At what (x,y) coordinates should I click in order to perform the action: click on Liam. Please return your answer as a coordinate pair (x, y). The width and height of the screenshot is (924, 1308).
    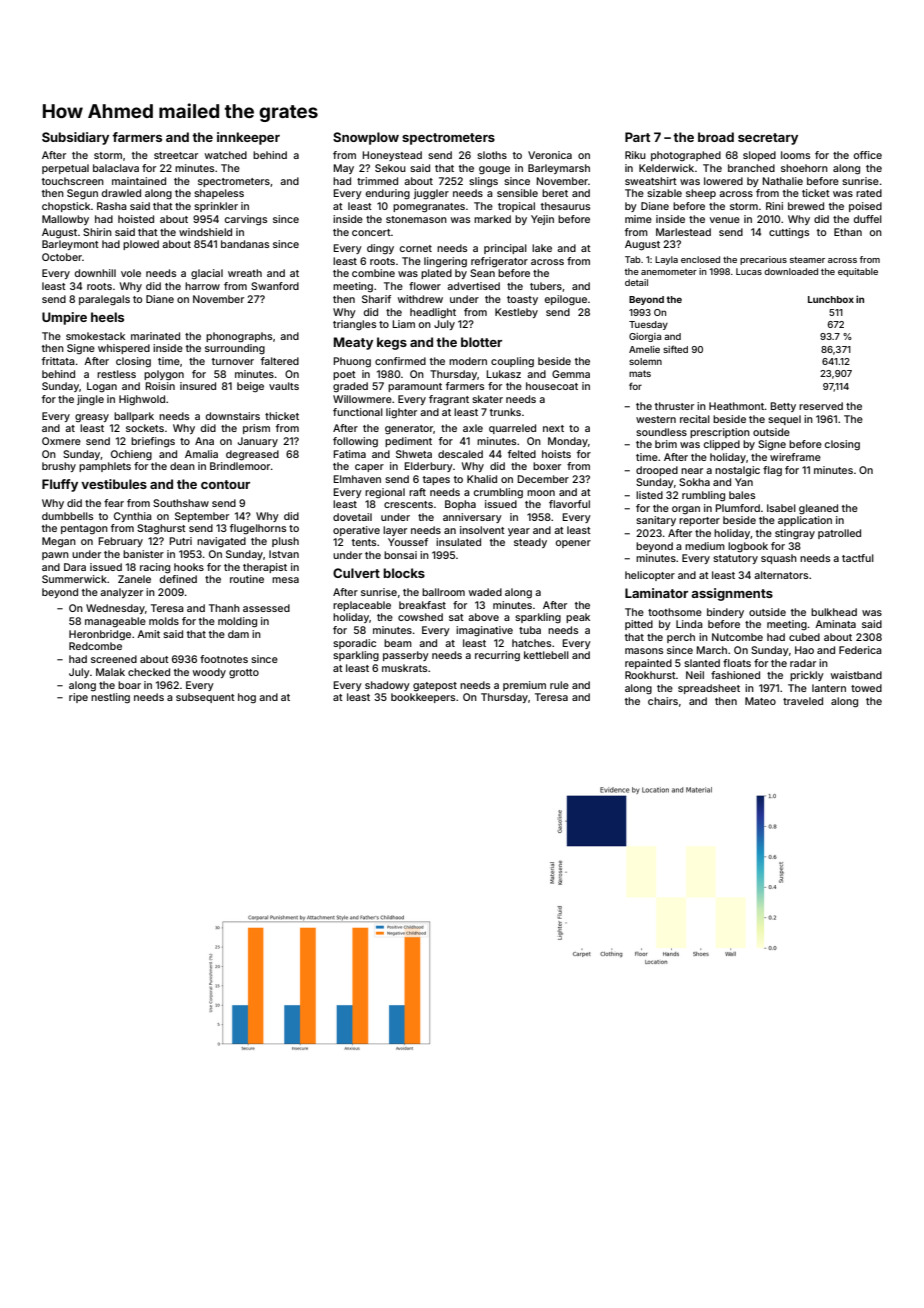
    Looking at the image, I should click on (403, 324).
